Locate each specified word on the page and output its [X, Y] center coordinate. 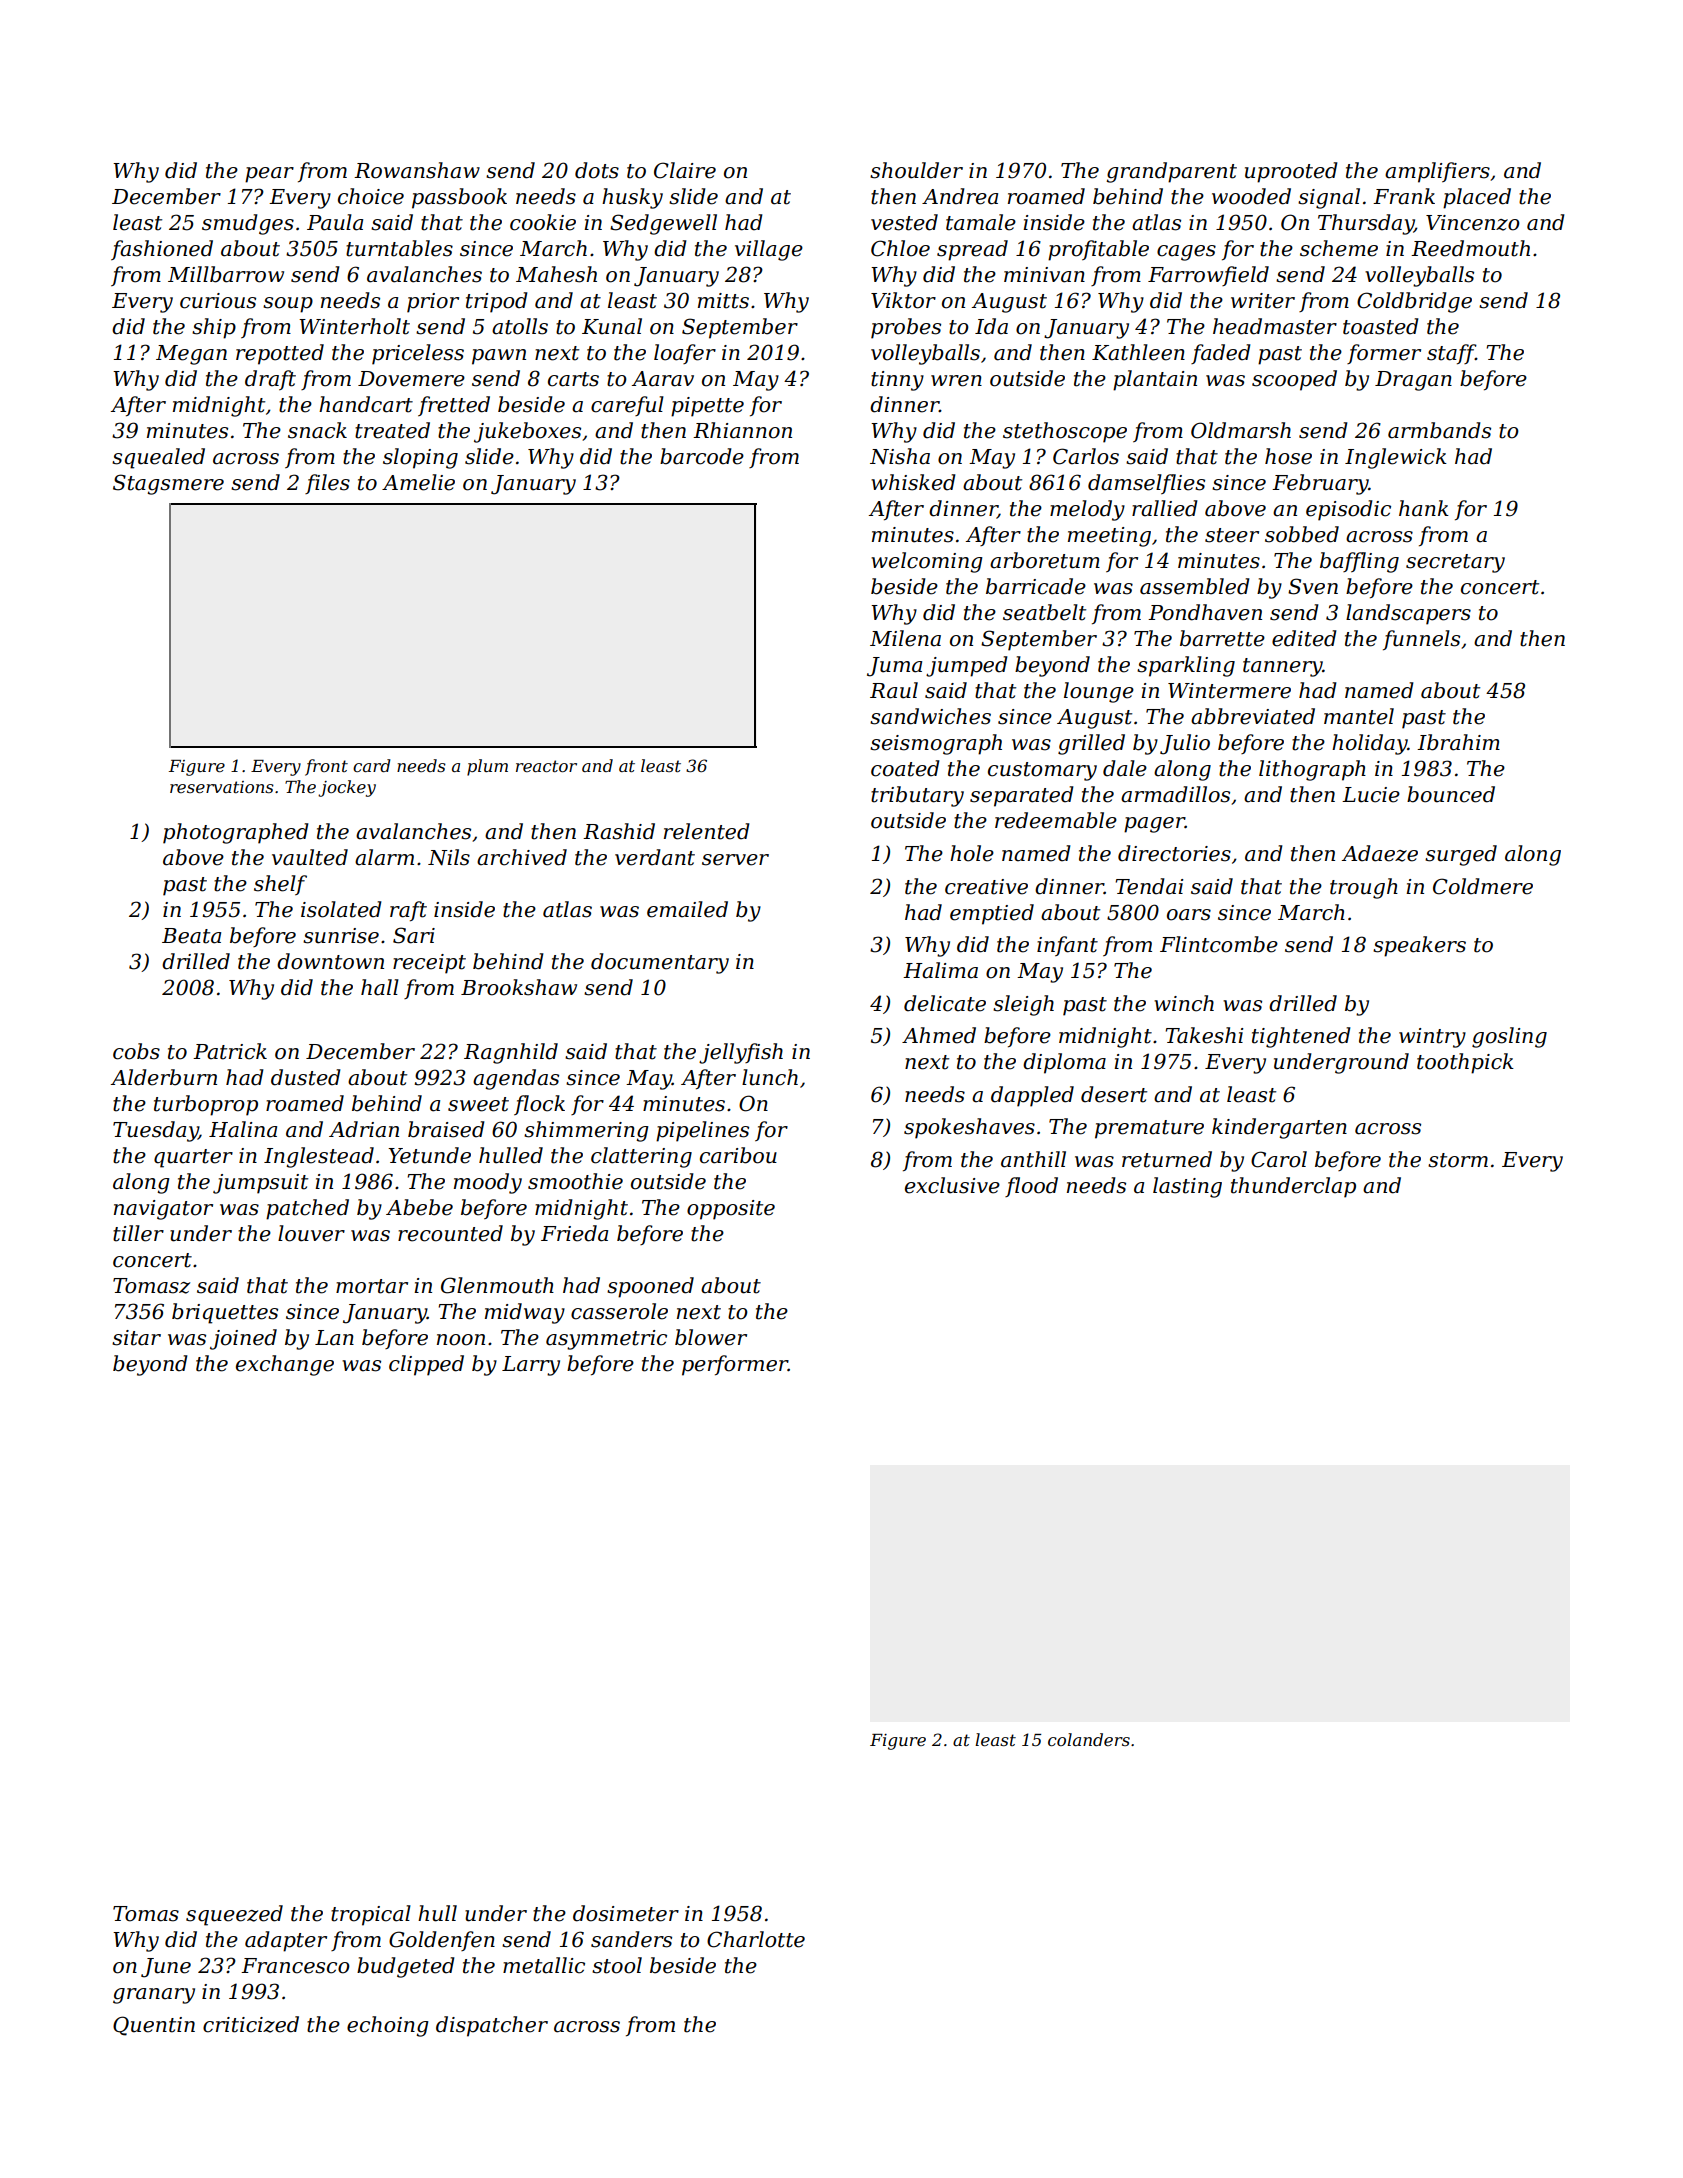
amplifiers [1437, 172]
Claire [685, 170]
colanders [1089, 1739]
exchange [285, 1365]
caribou [738, 1155]
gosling [1509, 1037]
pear [269, 175]
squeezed [234, 1915]
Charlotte [756, 1939]
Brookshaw [519, 987]
